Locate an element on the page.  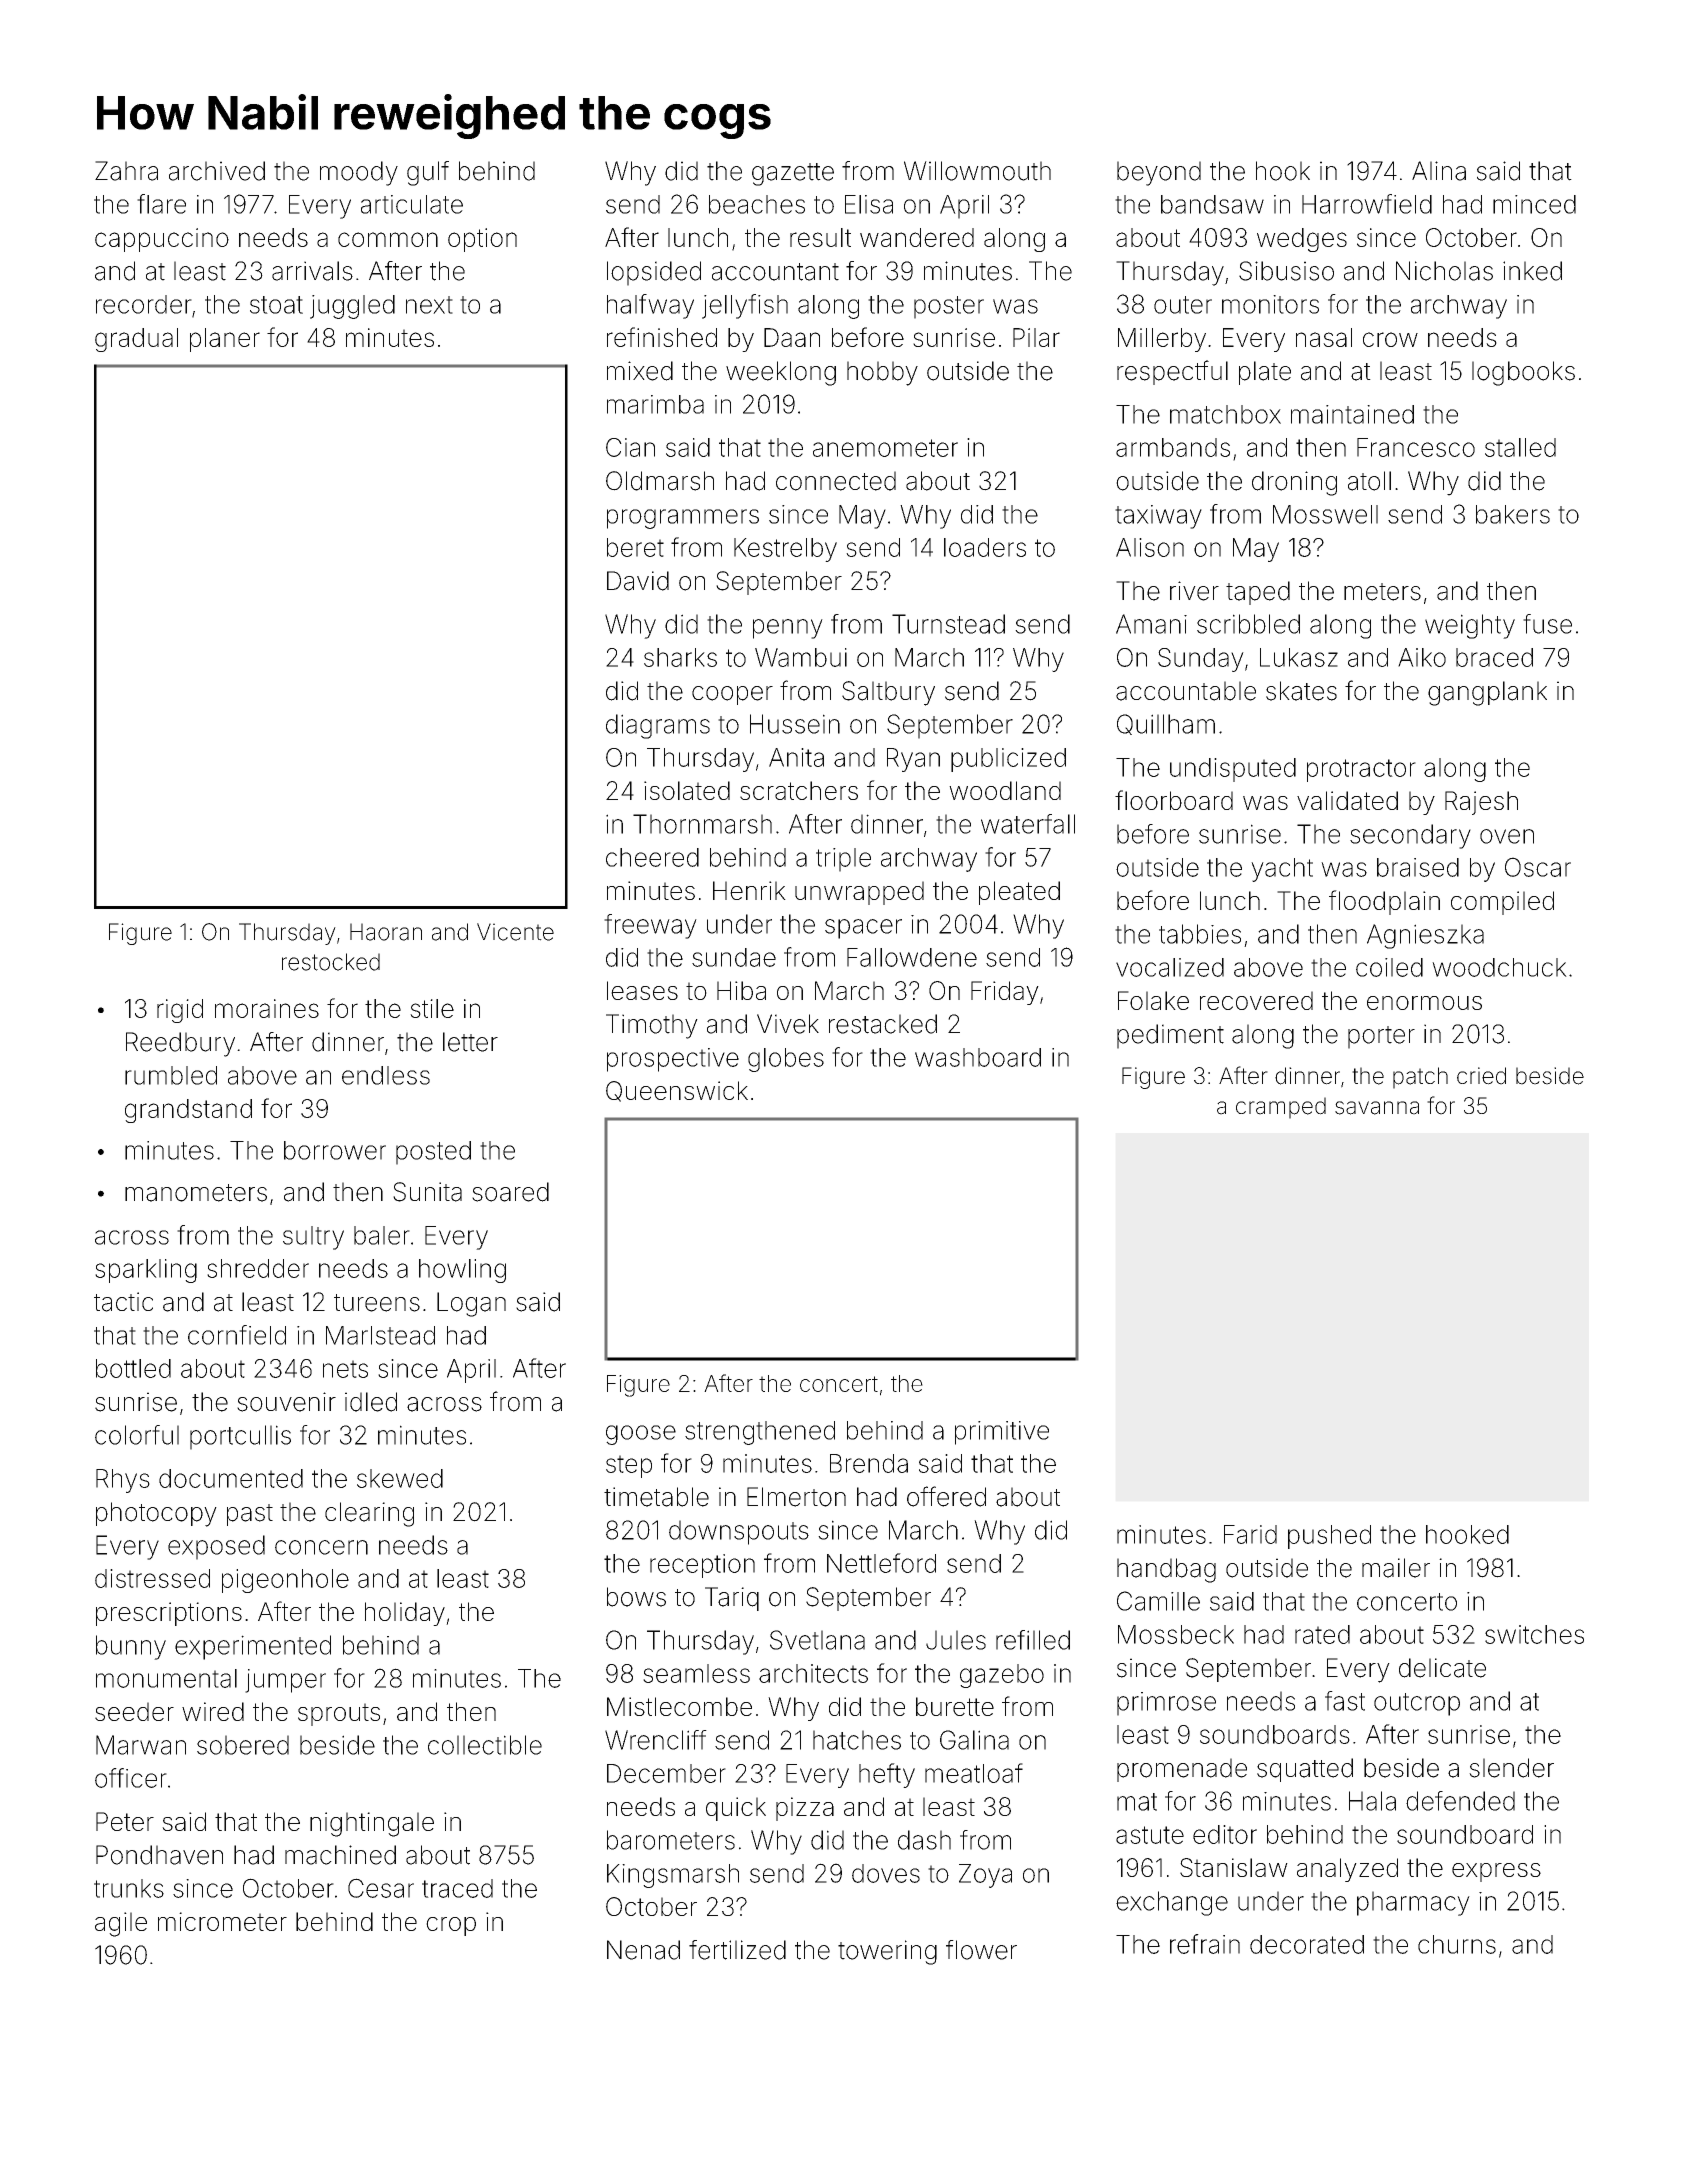
tabbies is located at coordinates (1200, 934).
